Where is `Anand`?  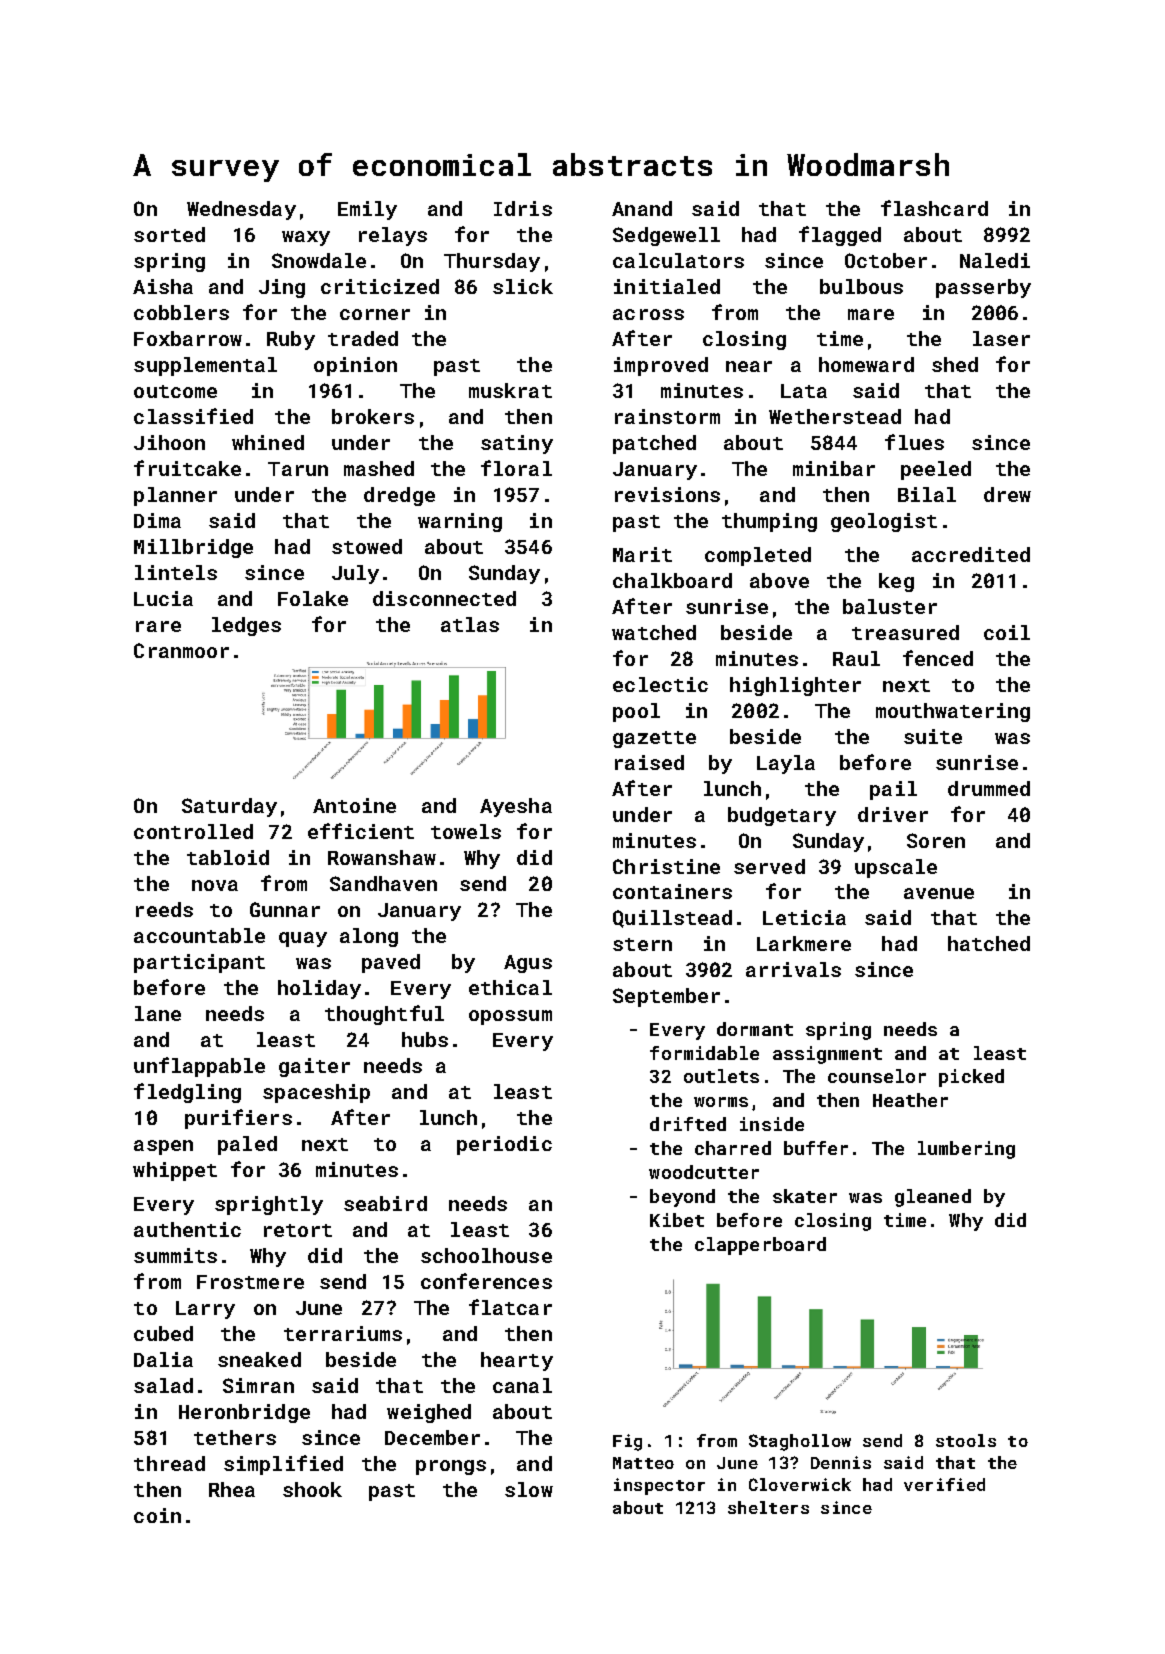
Anand is located at coordinates (642, 208).
